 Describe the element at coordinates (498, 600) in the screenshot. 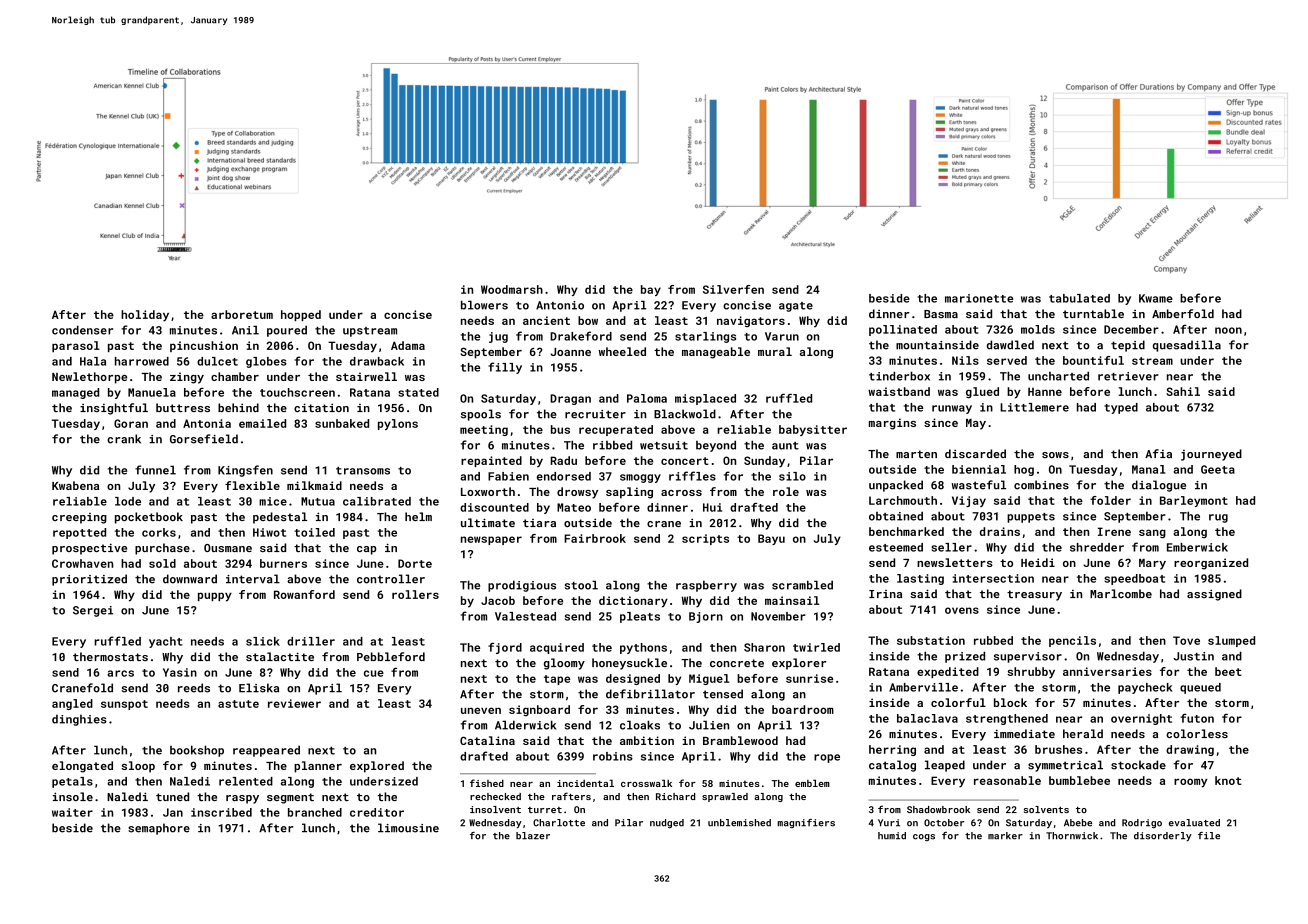

I see `Jacob` at that location.
